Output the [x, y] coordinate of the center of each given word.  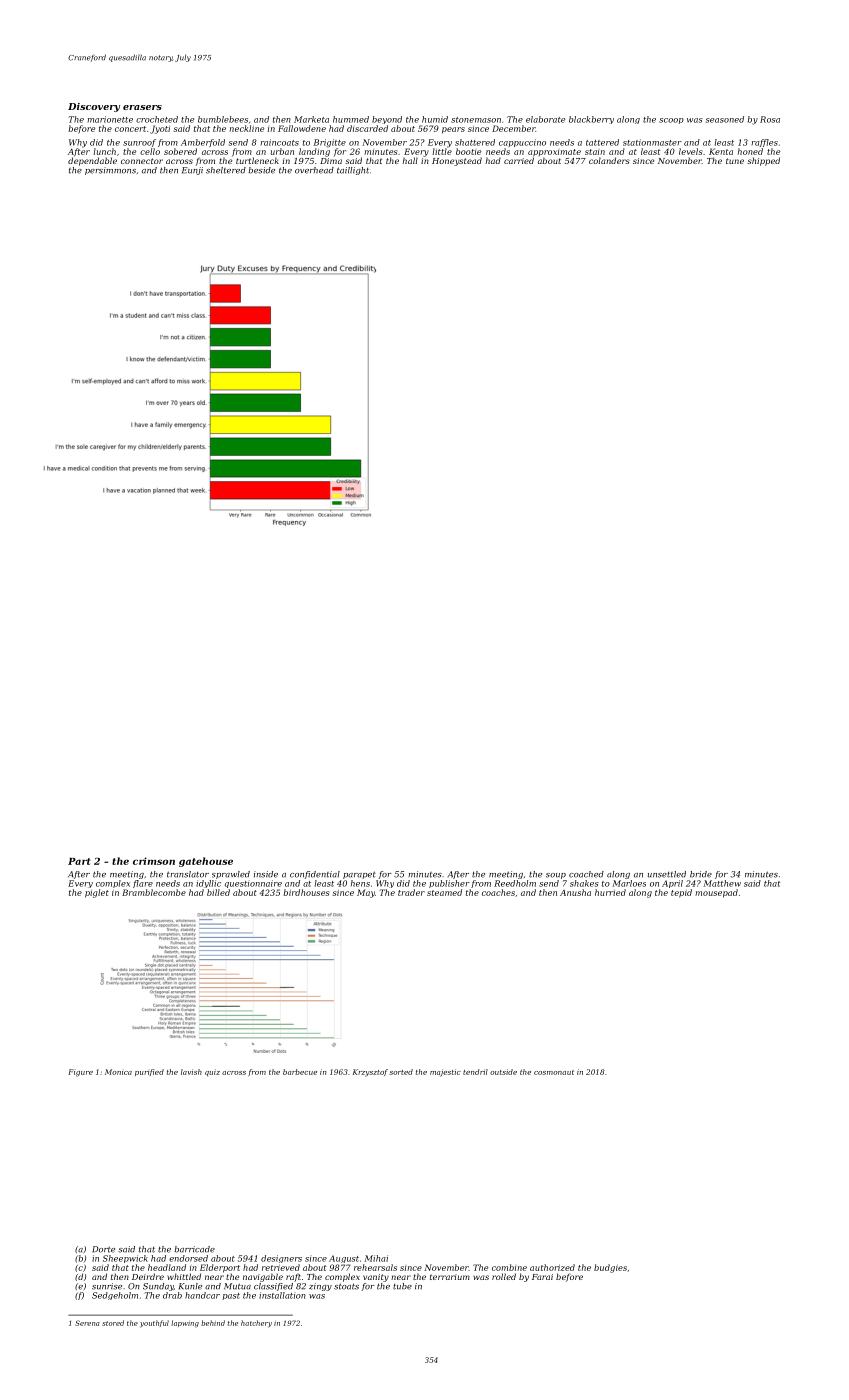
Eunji [192, 171]
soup [556, 876]
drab [172, 1295]
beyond [387, 120]
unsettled [667, 874]
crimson [154, 861]
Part [79, 861]
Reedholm [515, 883]
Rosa [770, 119]
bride [701, 874]
